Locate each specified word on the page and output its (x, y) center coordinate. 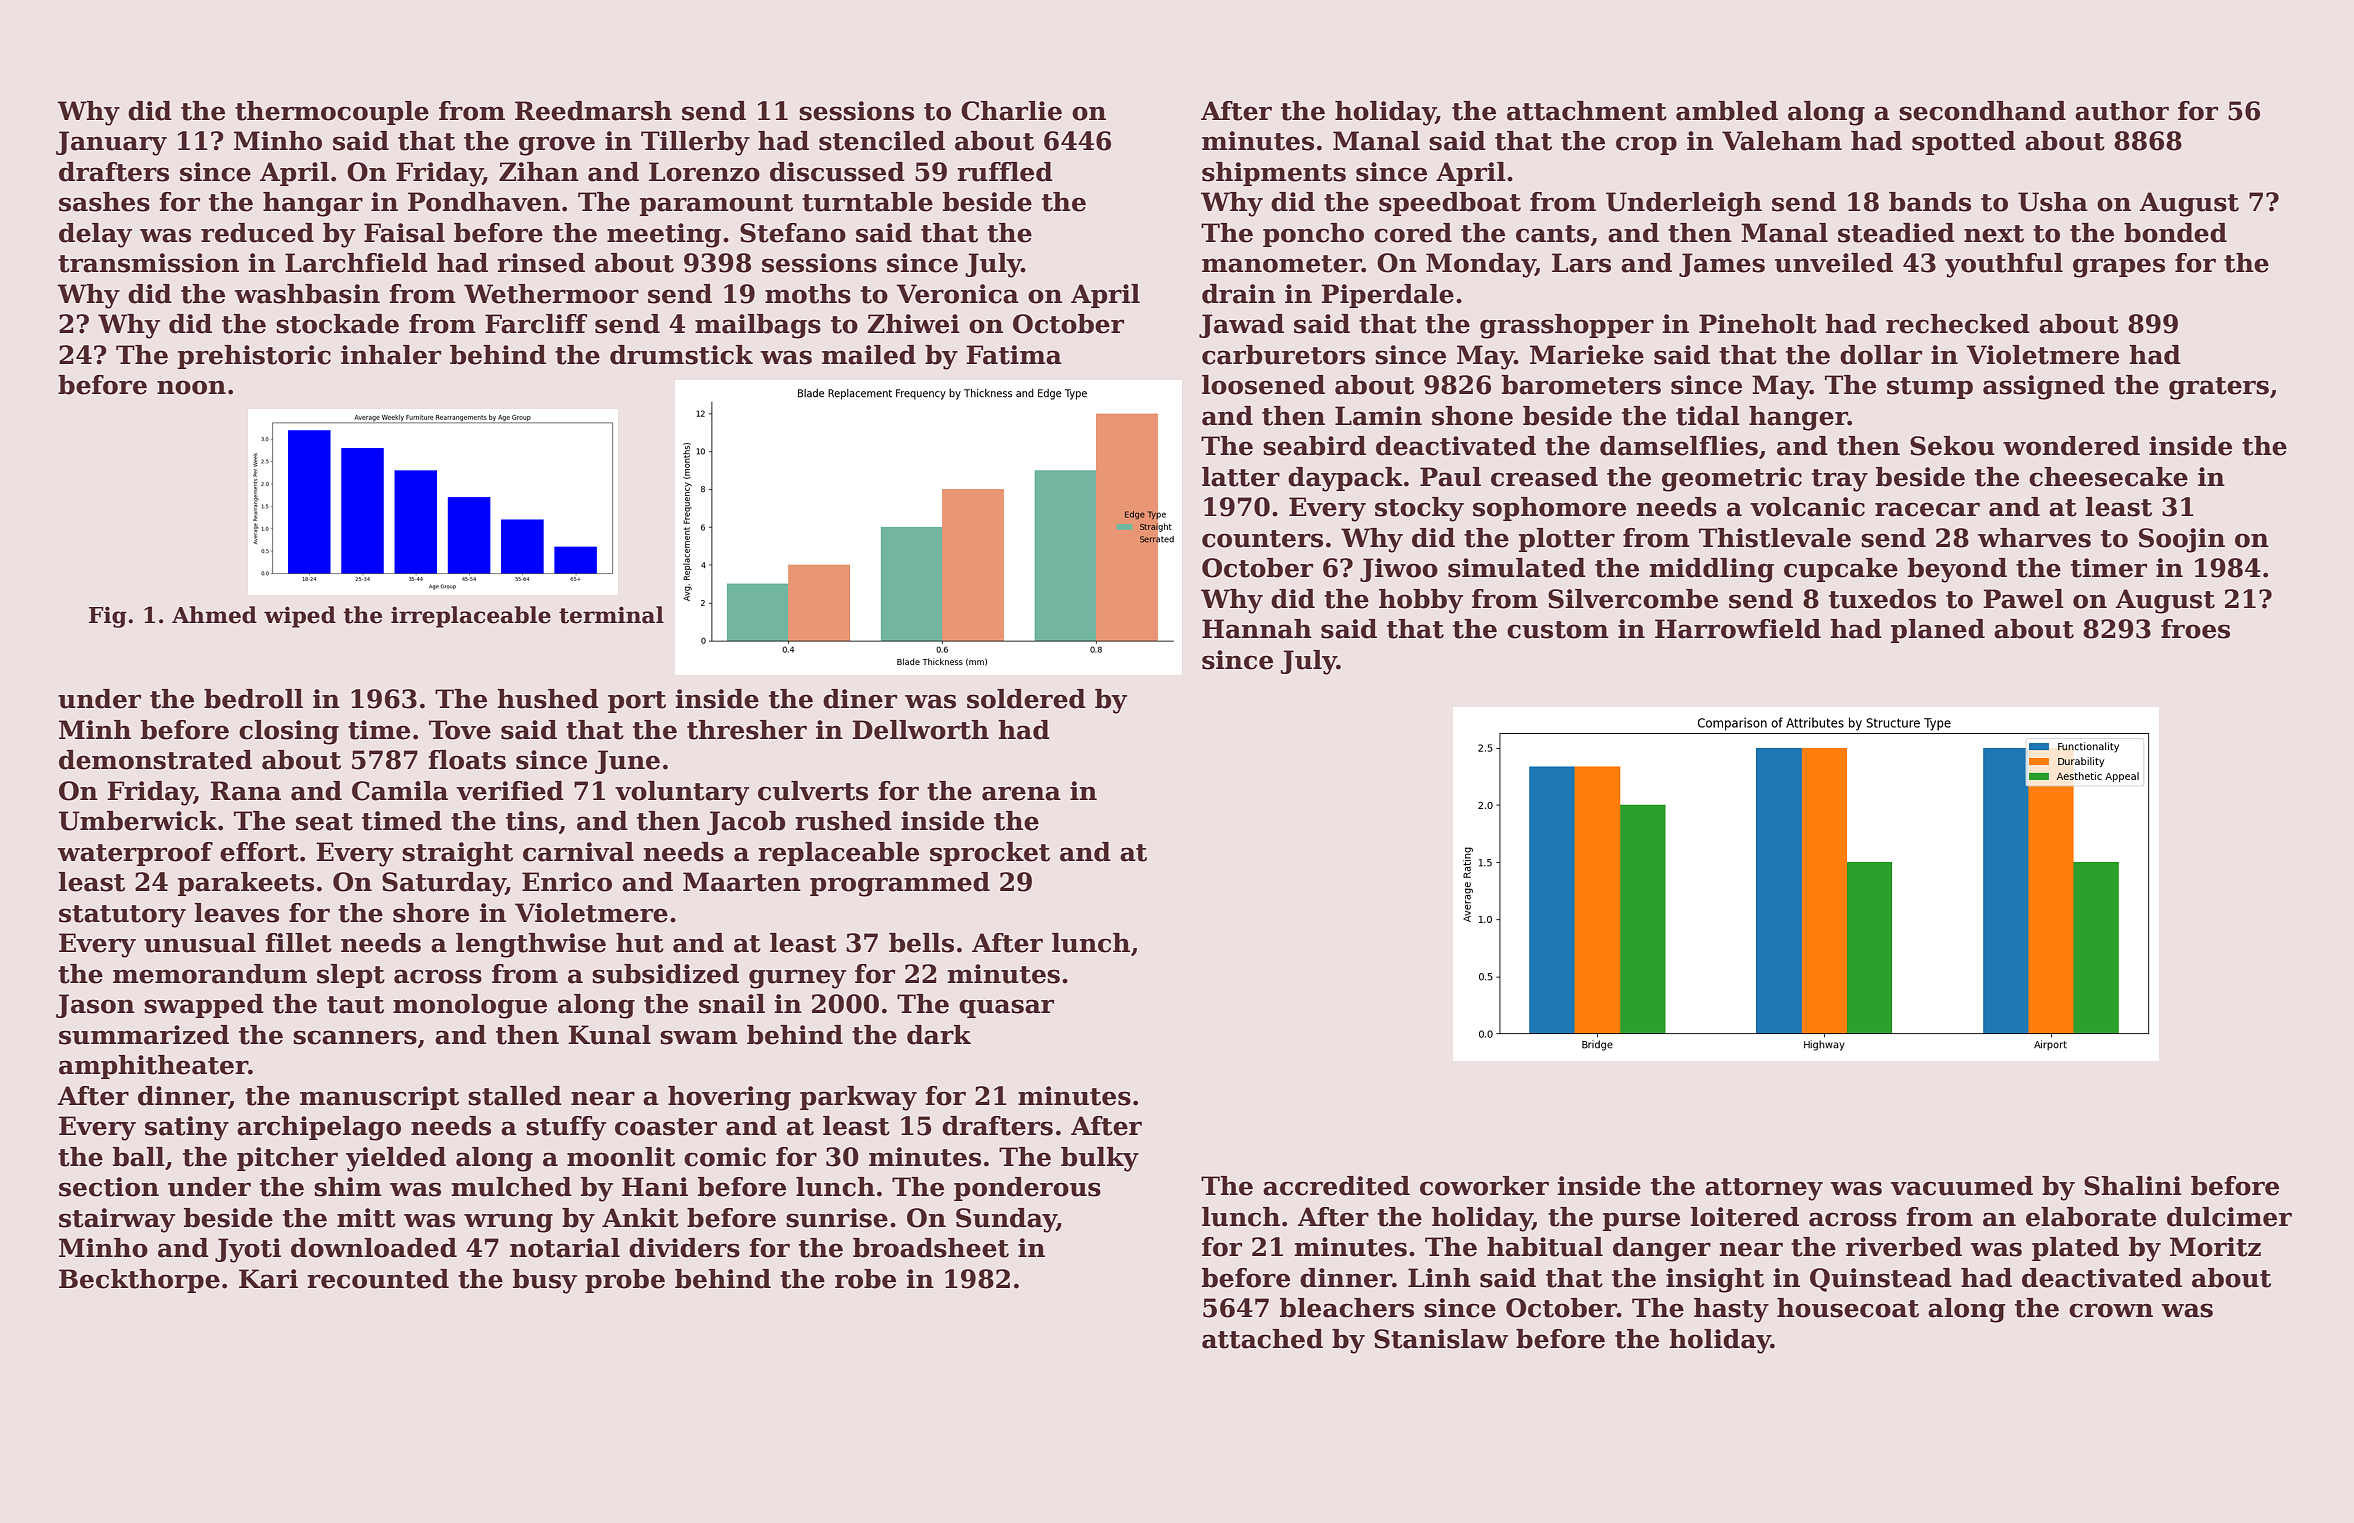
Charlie (1011, 111)
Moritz (2215, 1247)
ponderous (1027, 1189)
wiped (300, 617)
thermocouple (332, 113)
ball (139, 1157)
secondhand (1982, 111)
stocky (1419, 509)
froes (2195, 629)
